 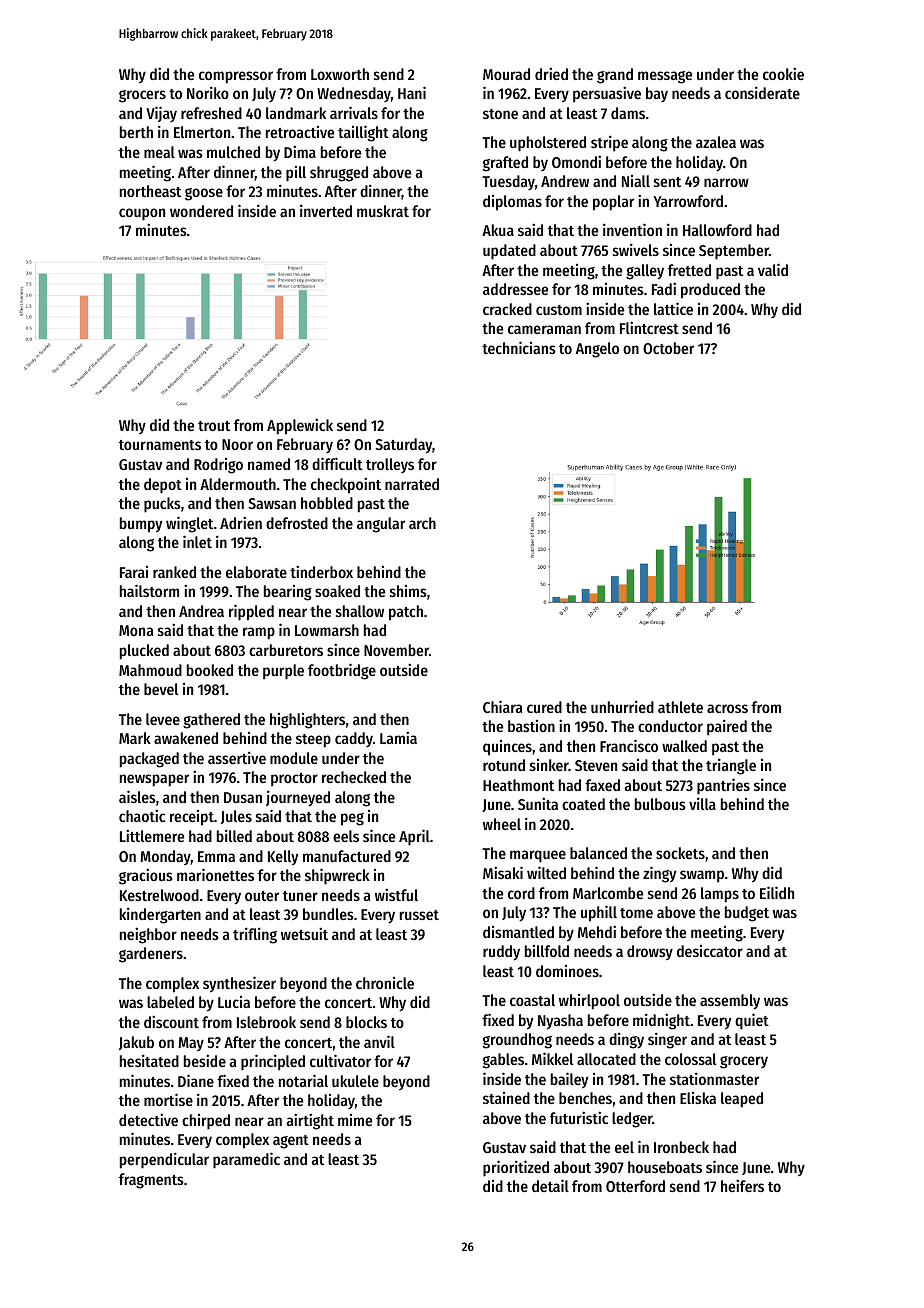 What do you see at coordinates (340, 74) in the screenshot?
I see `Loxworth` at bounding box center [340, 74].
